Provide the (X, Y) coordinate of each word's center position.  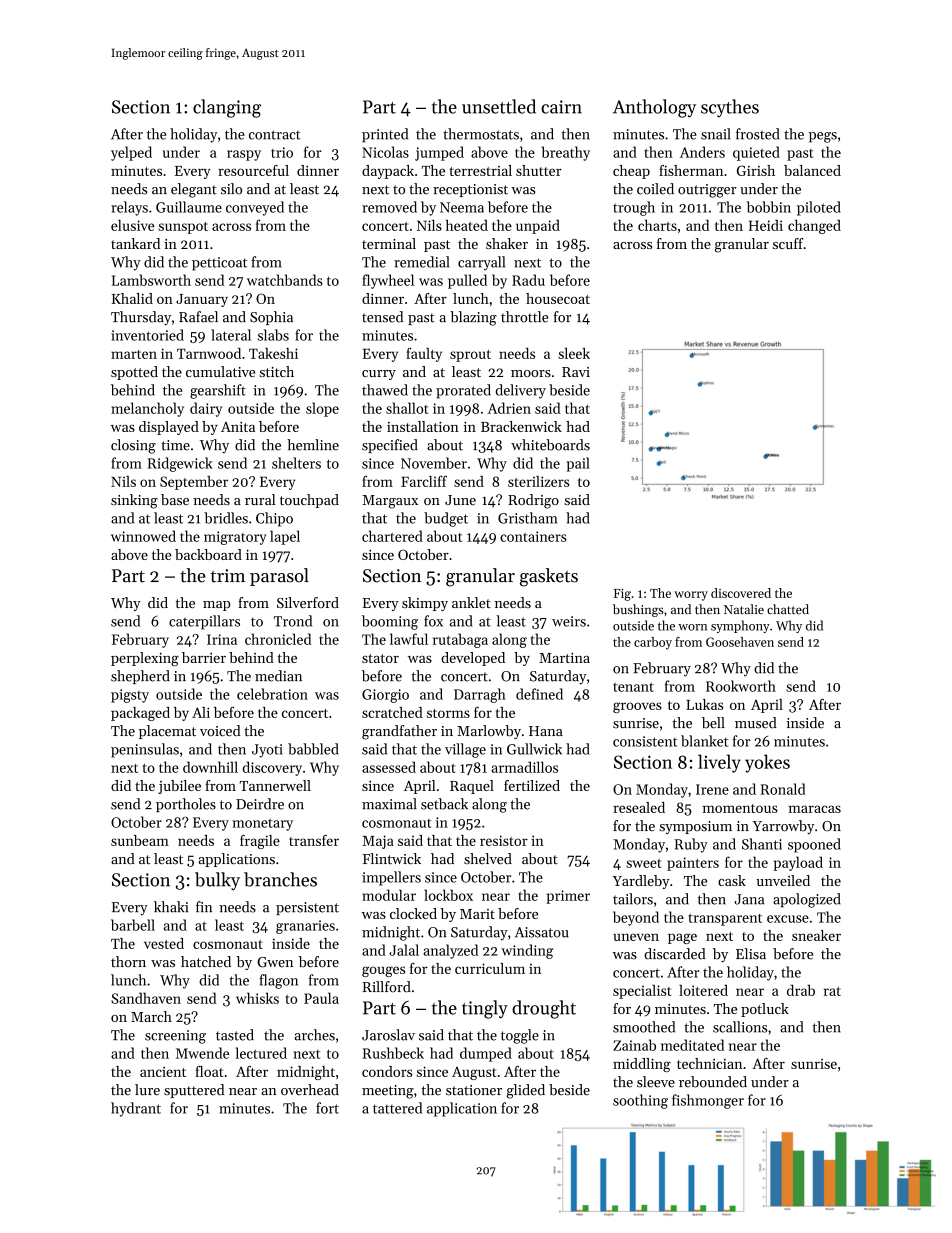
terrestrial (480, 170)
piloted (819, 208)
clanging (227, 108)
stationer (474, 1090)
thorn (128, 961)
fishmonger (708, 1101)
